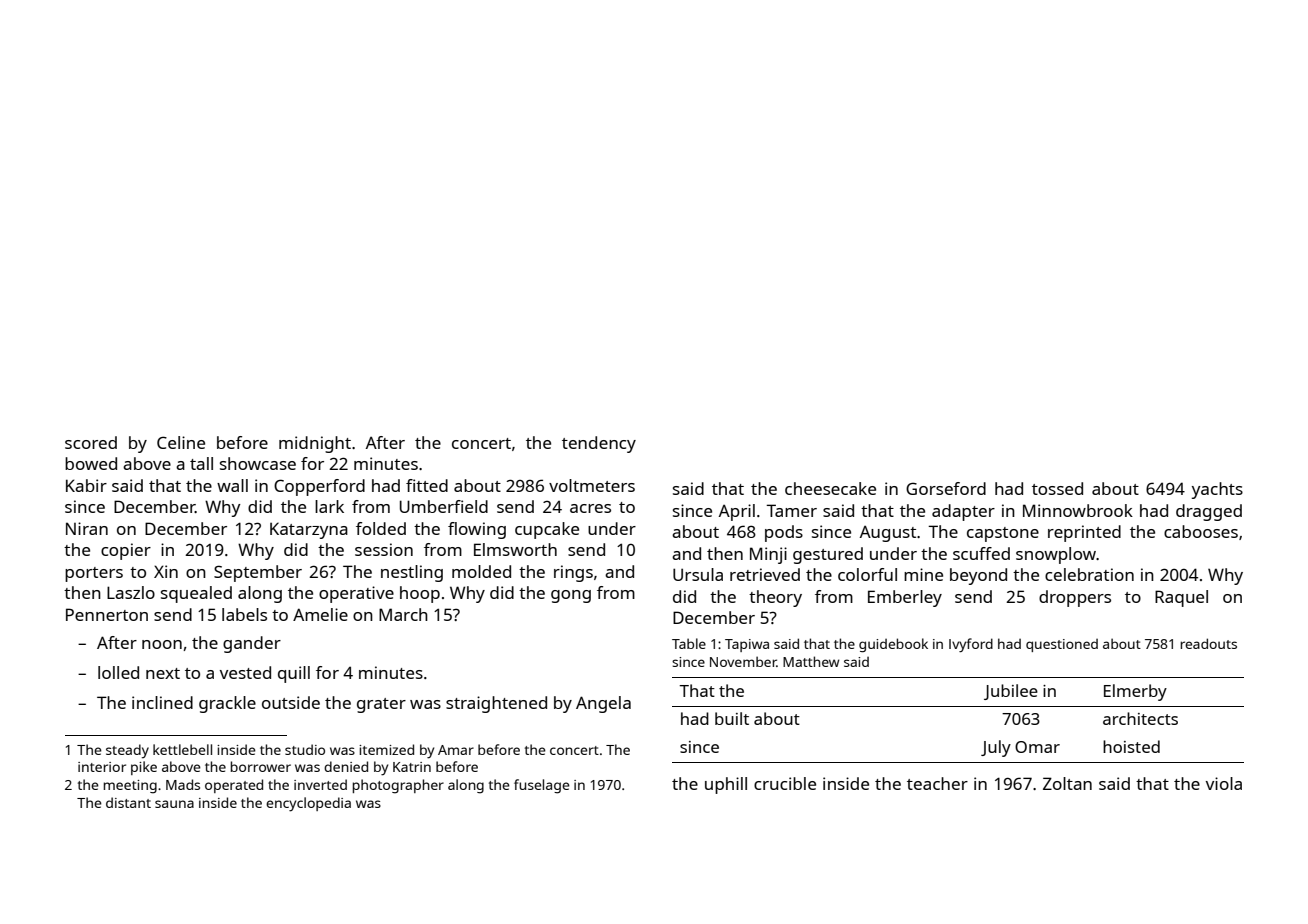 This document has height=924, width=1308. What do you see at coordinates (726, 785) in the document?
I see `uphill` at bounding box center [726, 785].
